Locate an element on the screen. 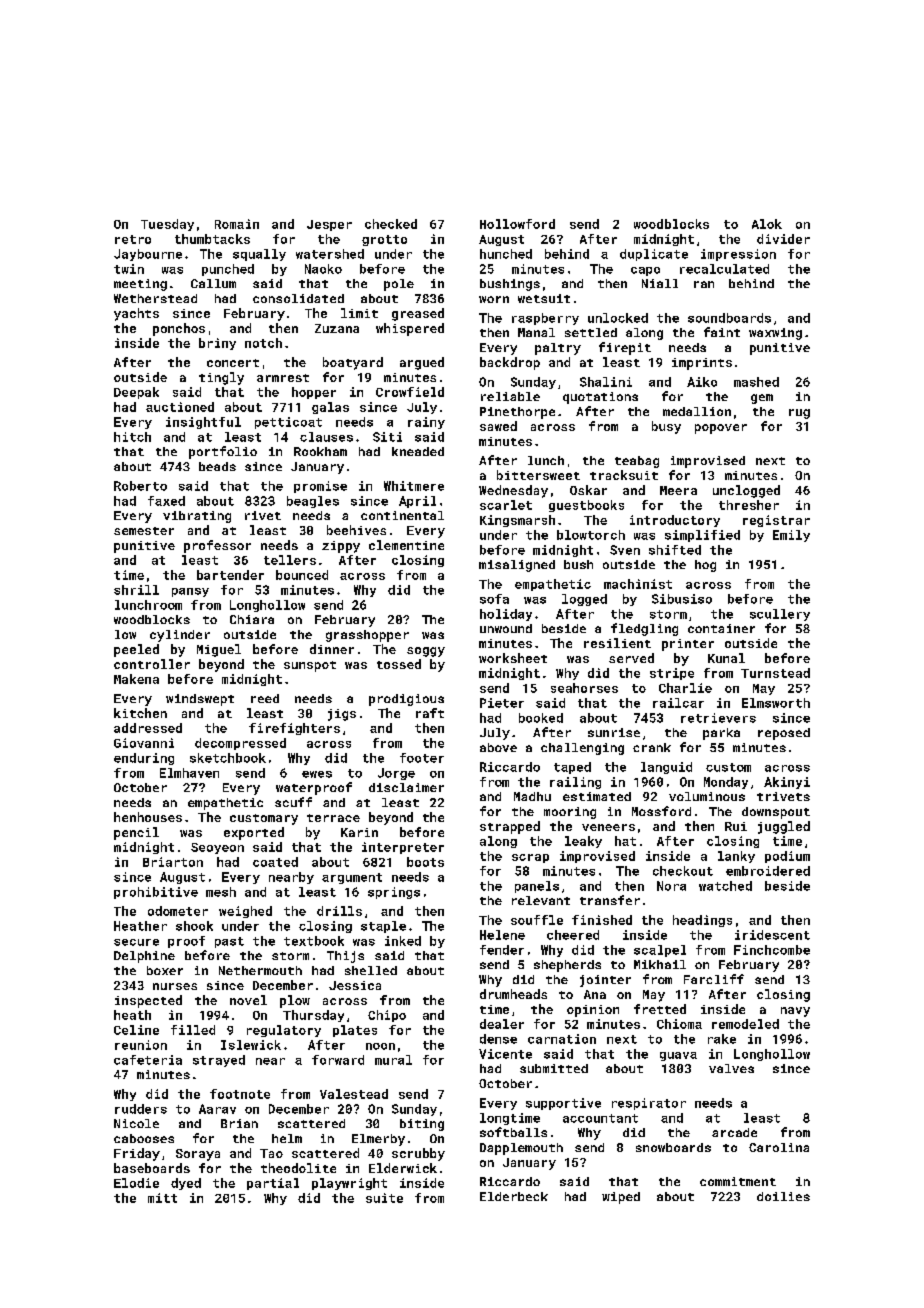 Image resolution: width=924 pixels, height=1308 pixels. prohibitive is located at coordinates (156, 893).
